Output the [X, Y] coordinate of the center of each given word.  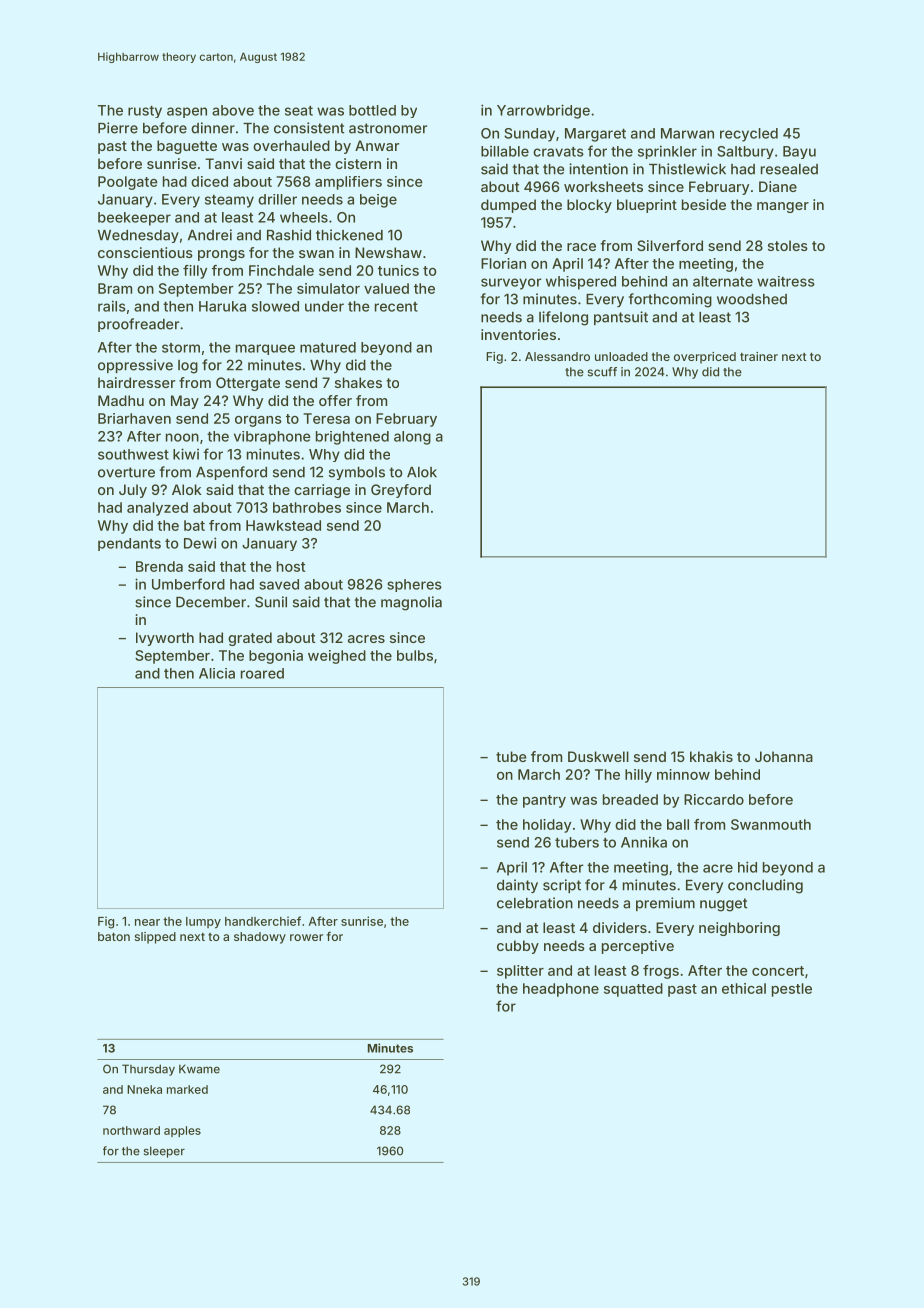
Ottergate [248, 384]
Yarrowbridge [543, 111]
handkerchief [263, 921]
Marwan [687, 133]
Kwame [199, 1069]
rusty [145, 112]
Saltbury [745, 152]
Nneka [144, 1089]
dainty [517, 886]
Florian [503, 263]
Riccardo [714, 799]
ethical [744, 988]
